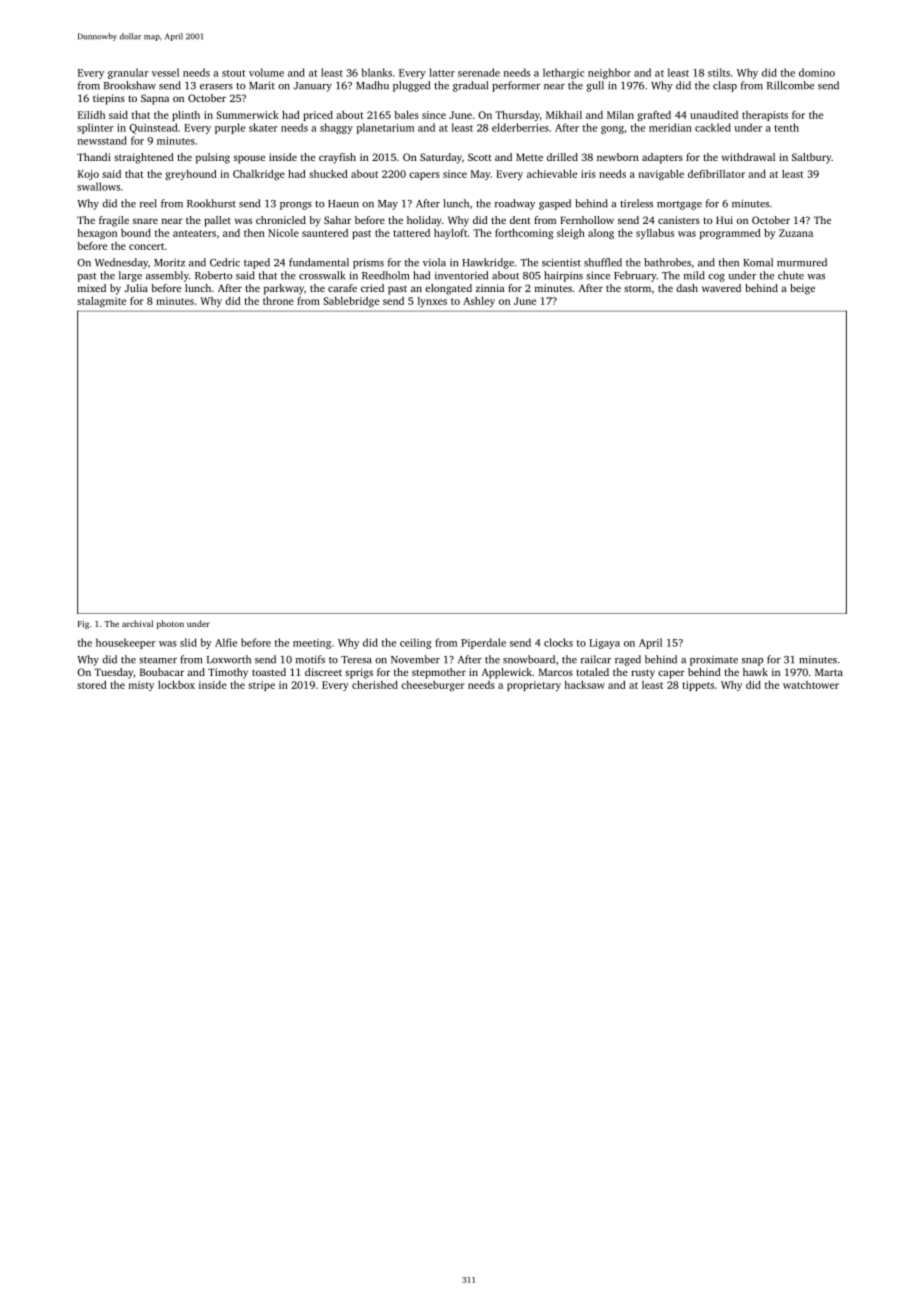 This screenshot has width=924, height=1308. I want to click on murmured, so click(802, 262).
